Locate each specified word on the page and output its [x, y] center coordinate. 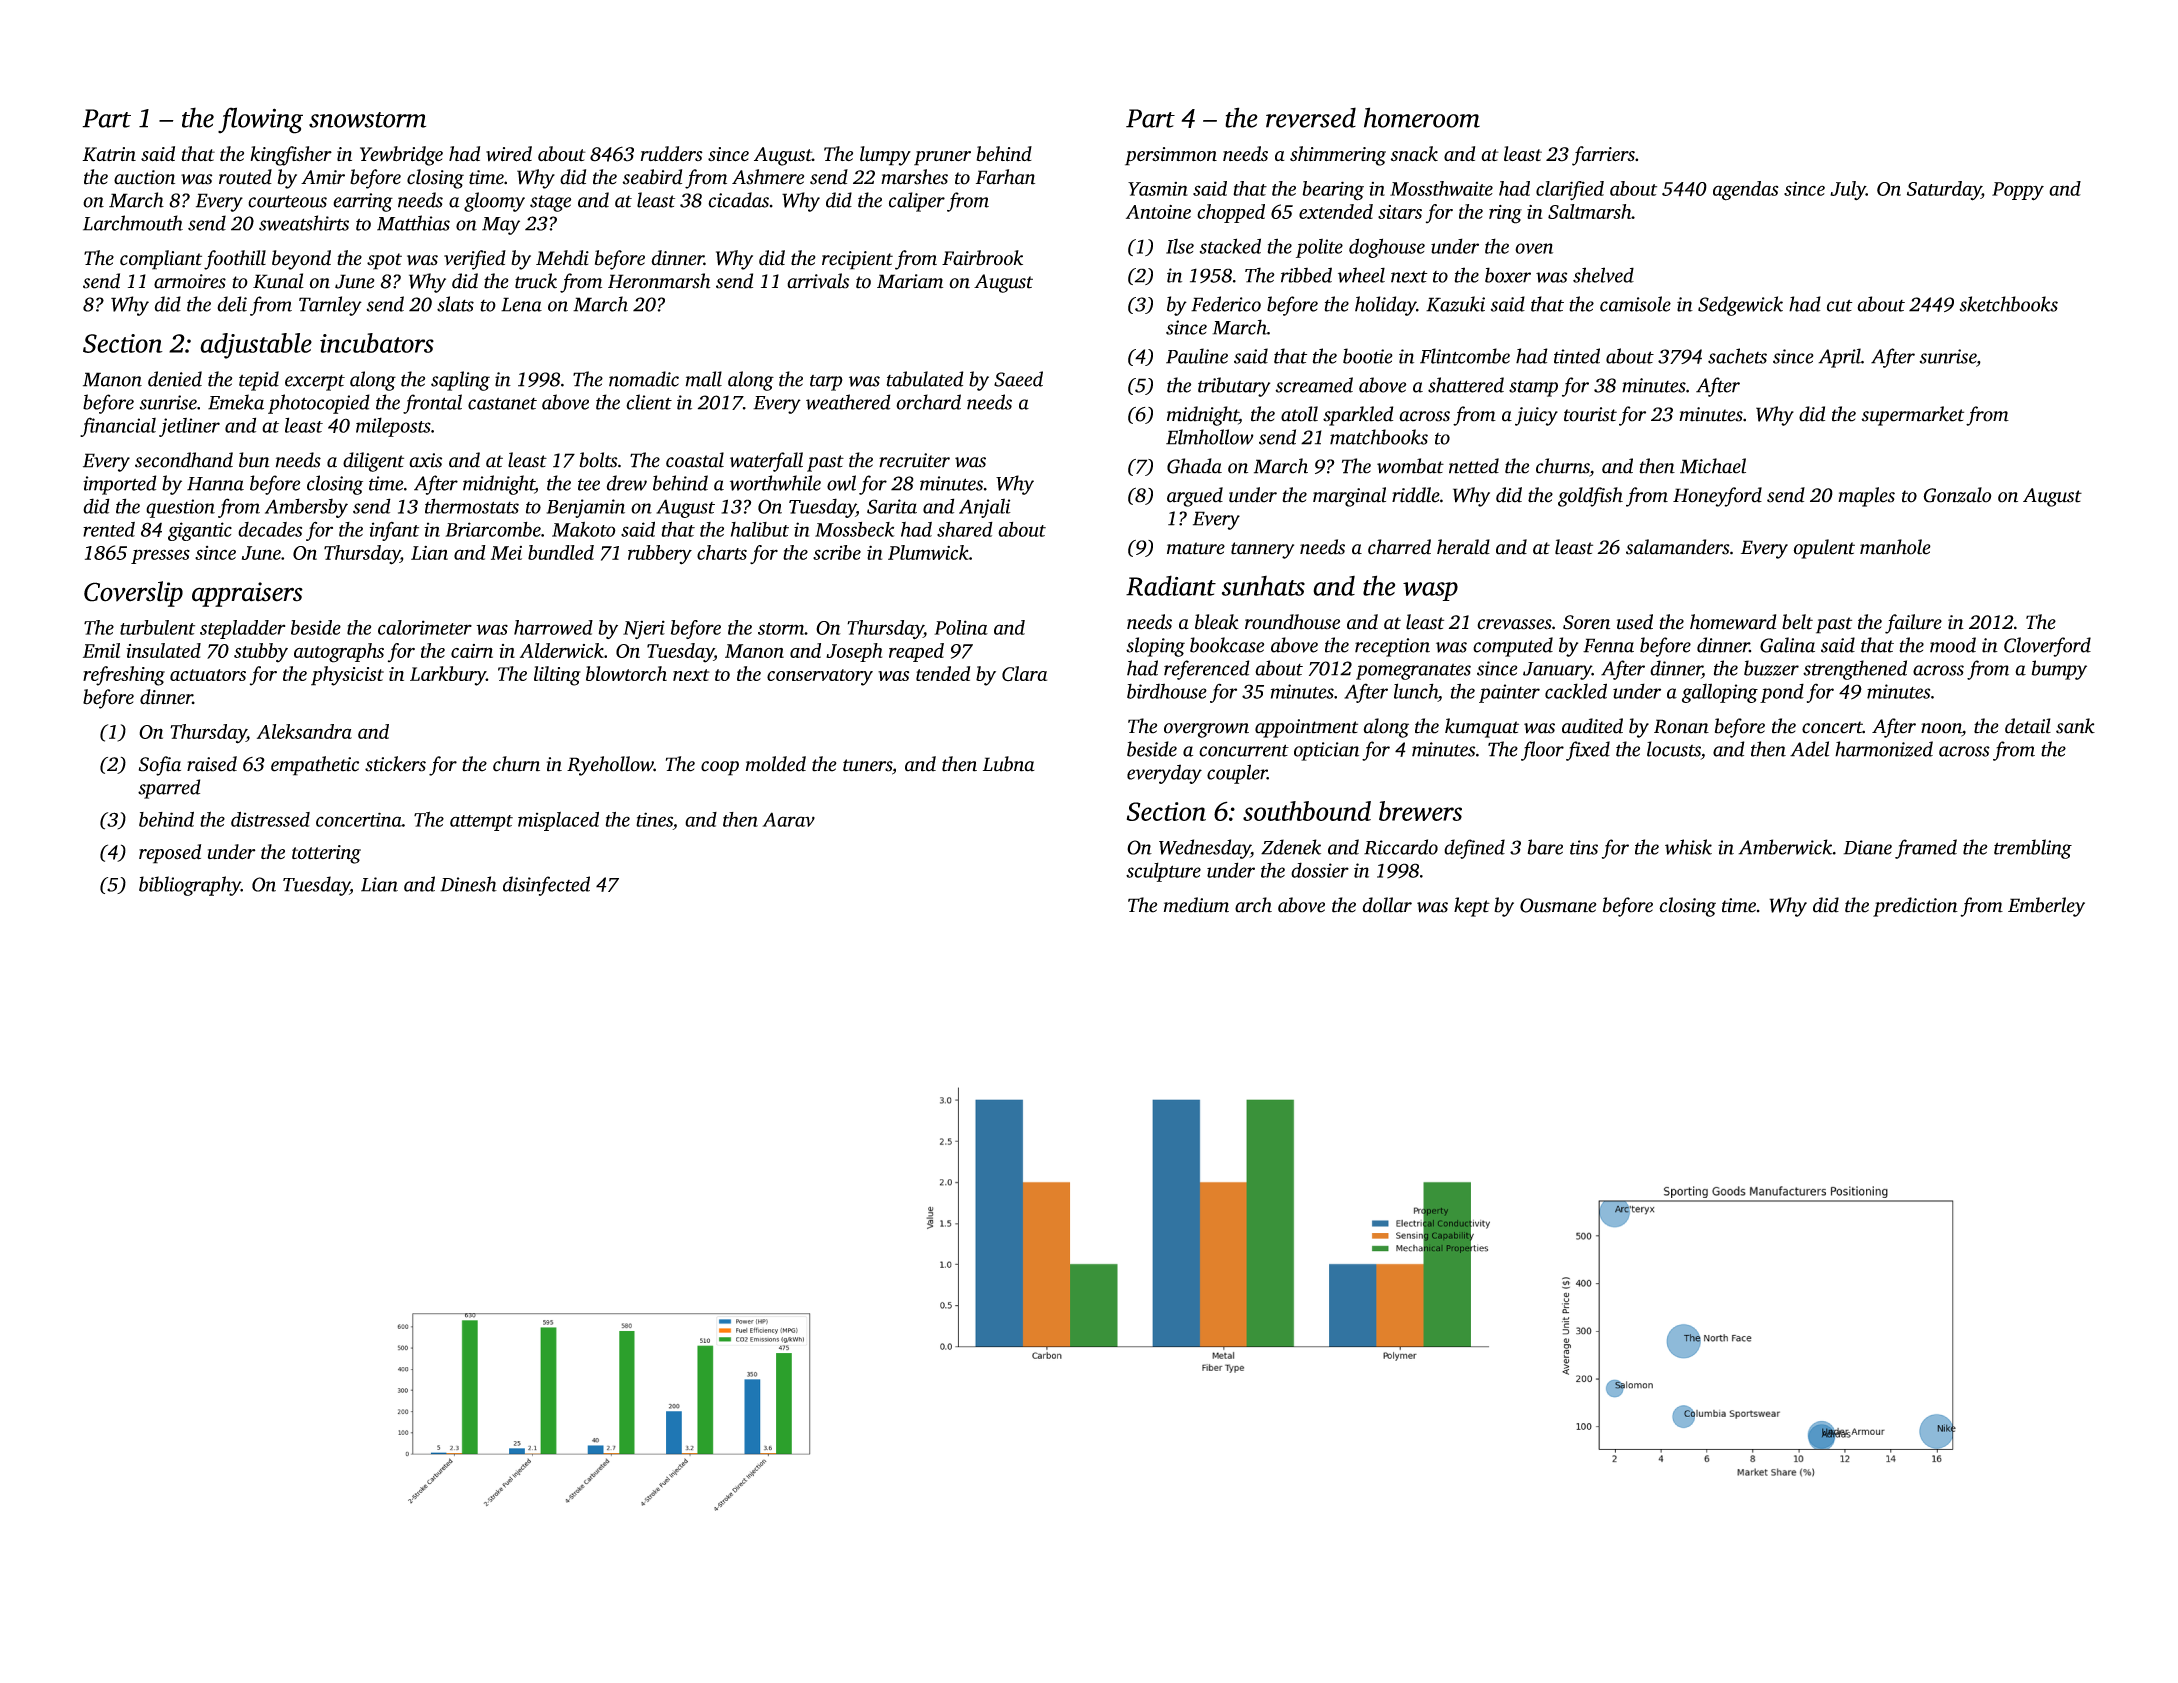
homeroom [1422, 117]
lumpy [885, 156]
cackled [1576, 691]
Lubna [1009, 764]
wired [509, 154]
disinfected [546, 886]
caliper [917, 202]
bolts [598, 460]
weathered [848, 402]
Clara [1024, 673]
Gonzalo [1957, 495]
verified [475, 260]
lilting [557, 676]
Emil [101, 650]
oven [1534, 248]
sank [2075, 726]
